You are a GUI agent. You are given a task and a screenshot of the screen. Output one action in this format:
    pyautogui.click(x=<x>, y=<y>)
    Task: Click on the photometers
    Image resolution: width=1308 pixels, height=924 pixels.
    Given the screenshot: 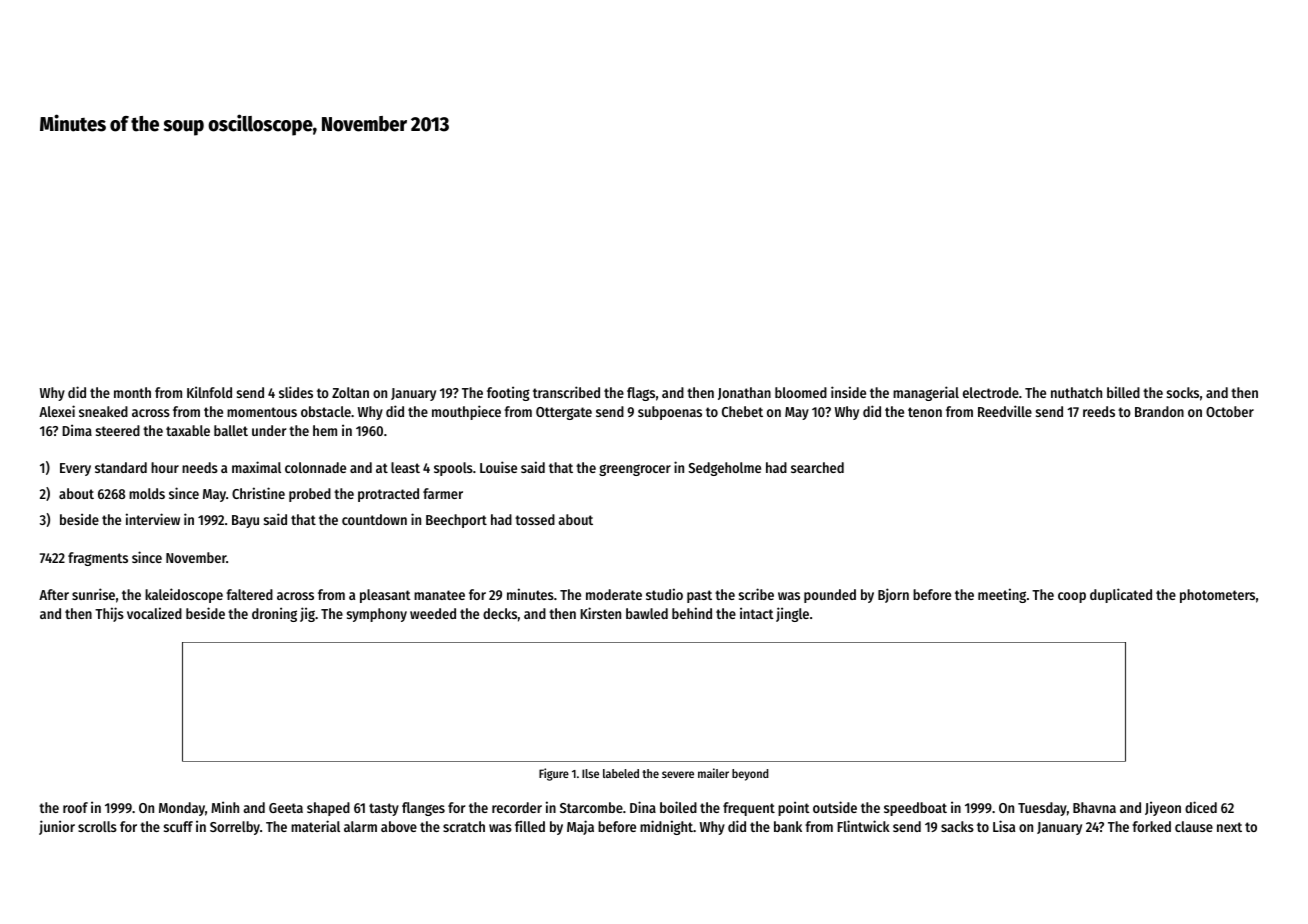 What is the action you would take?
    pyautogui.click(x=1217, y=596)
